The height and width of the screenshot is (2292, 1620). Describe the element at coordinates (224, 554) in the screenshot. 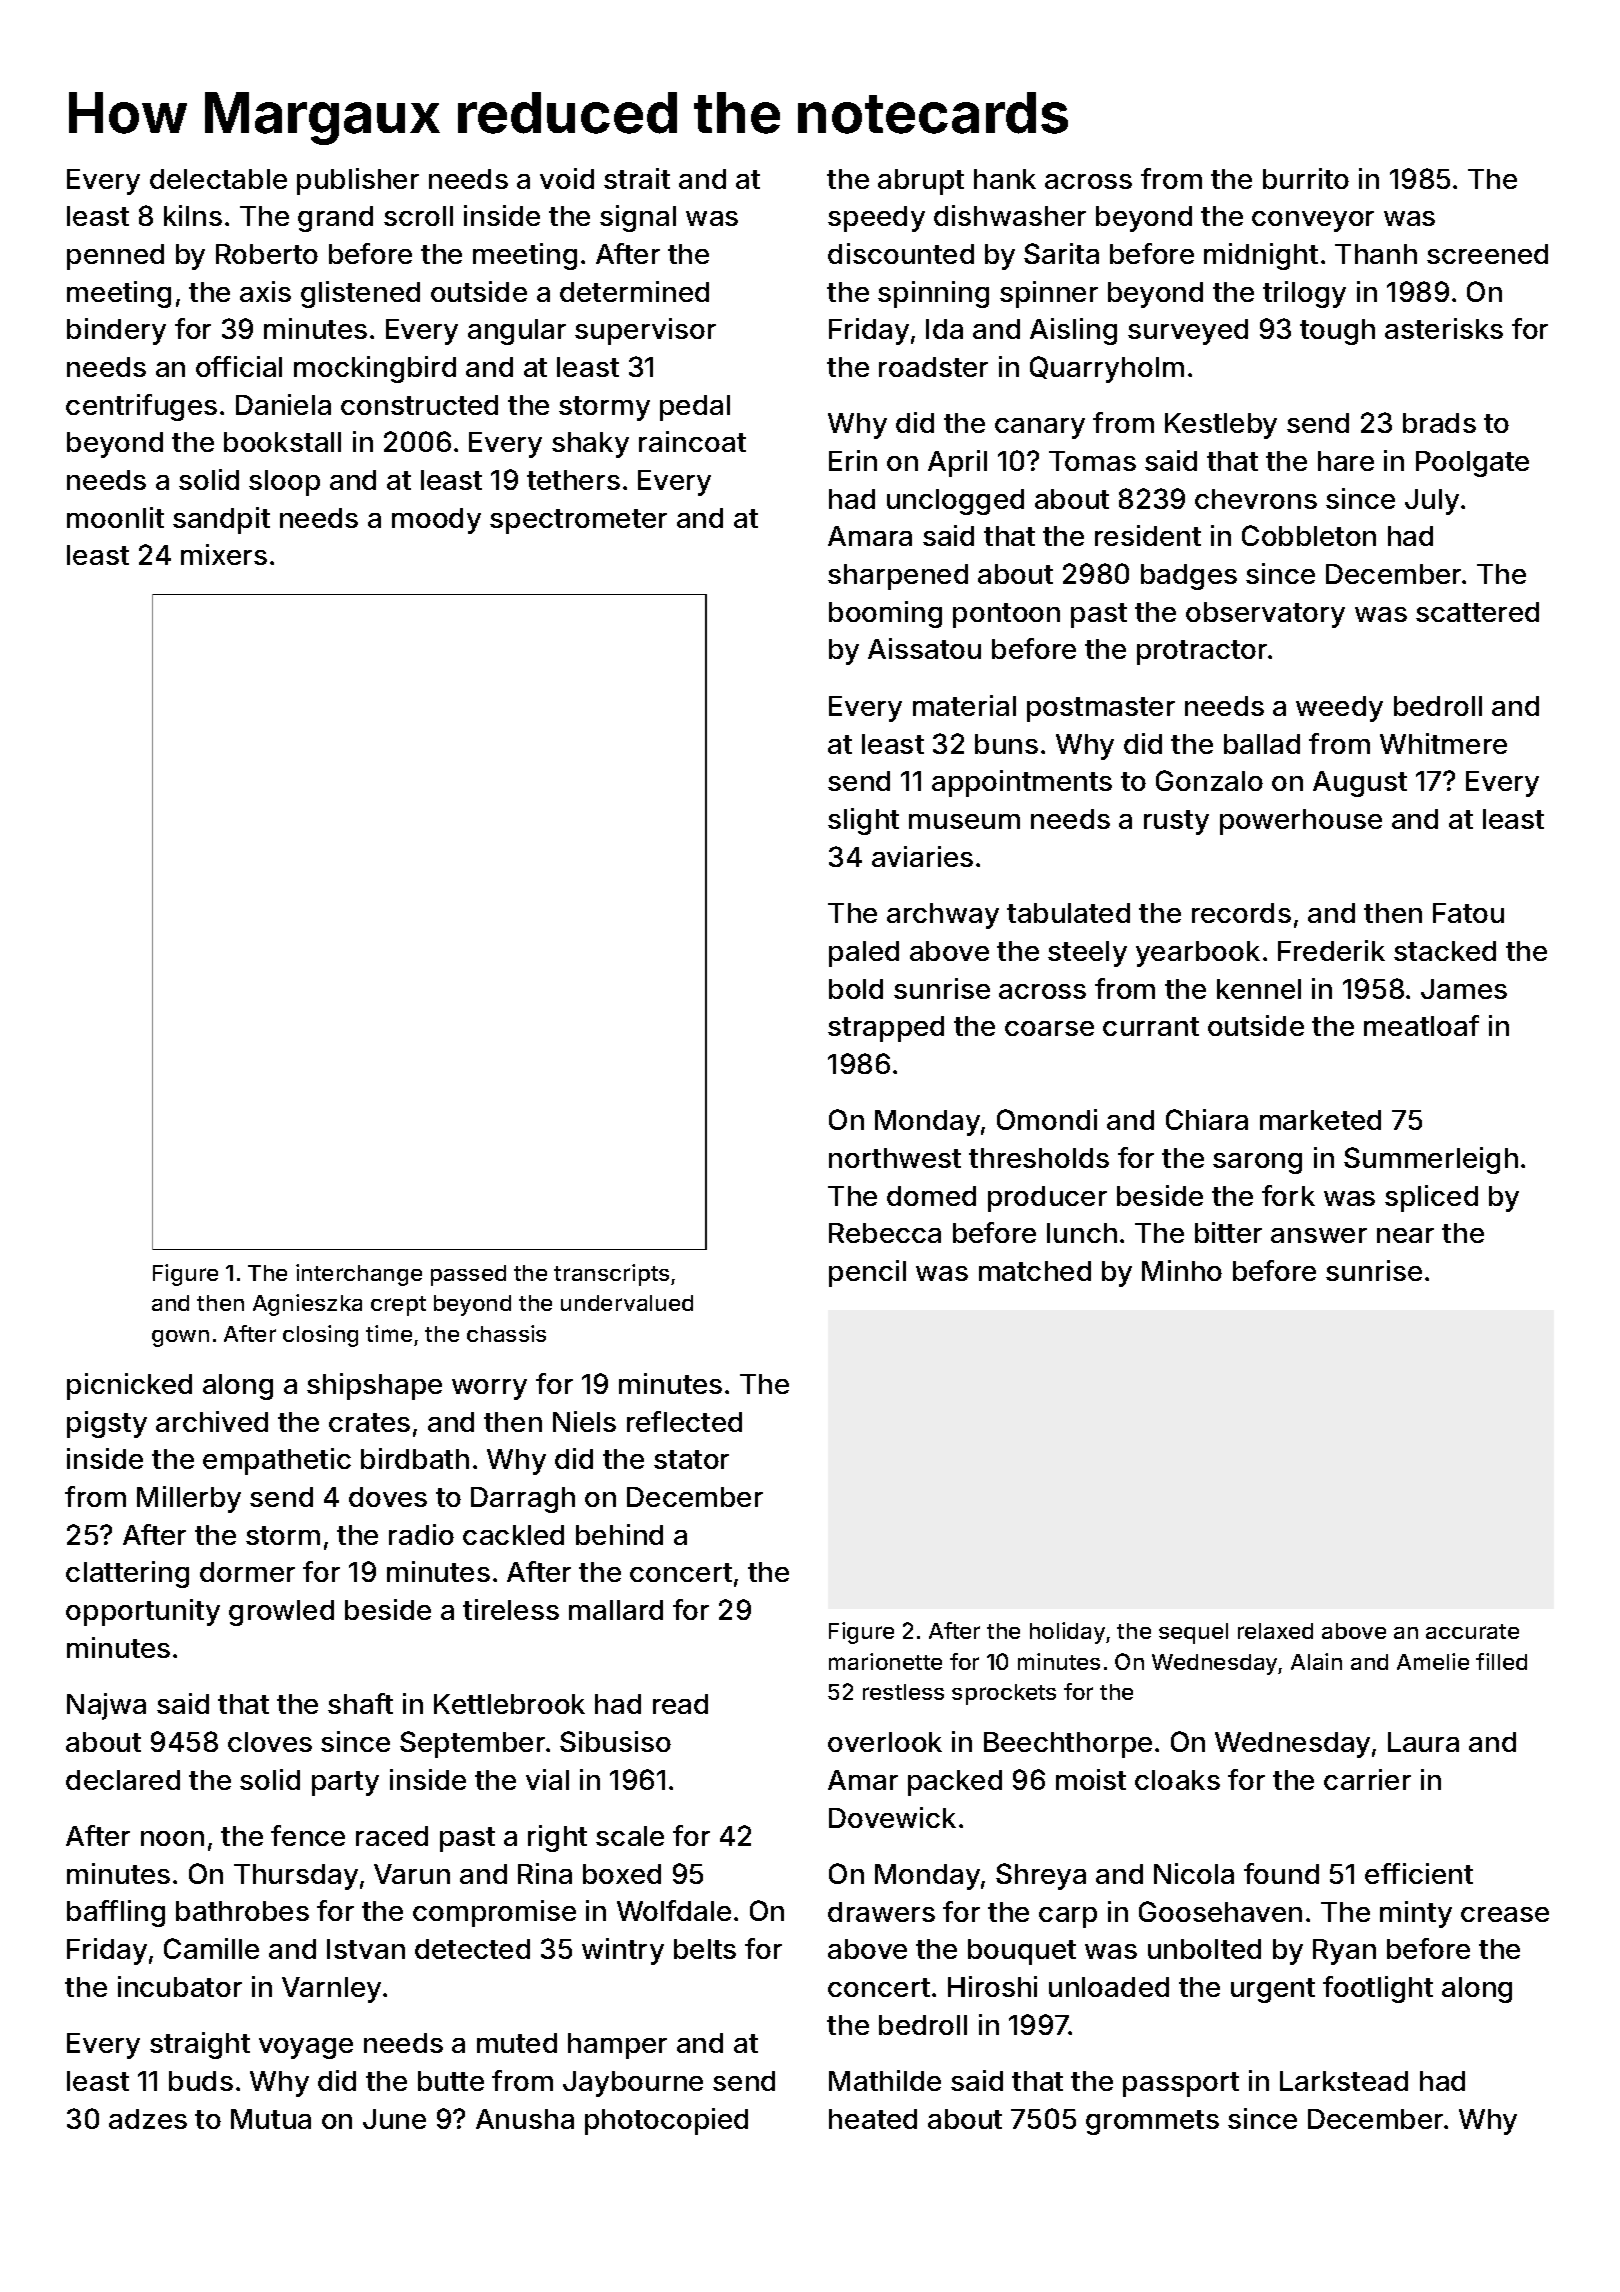

I see `mixers` at that location.
